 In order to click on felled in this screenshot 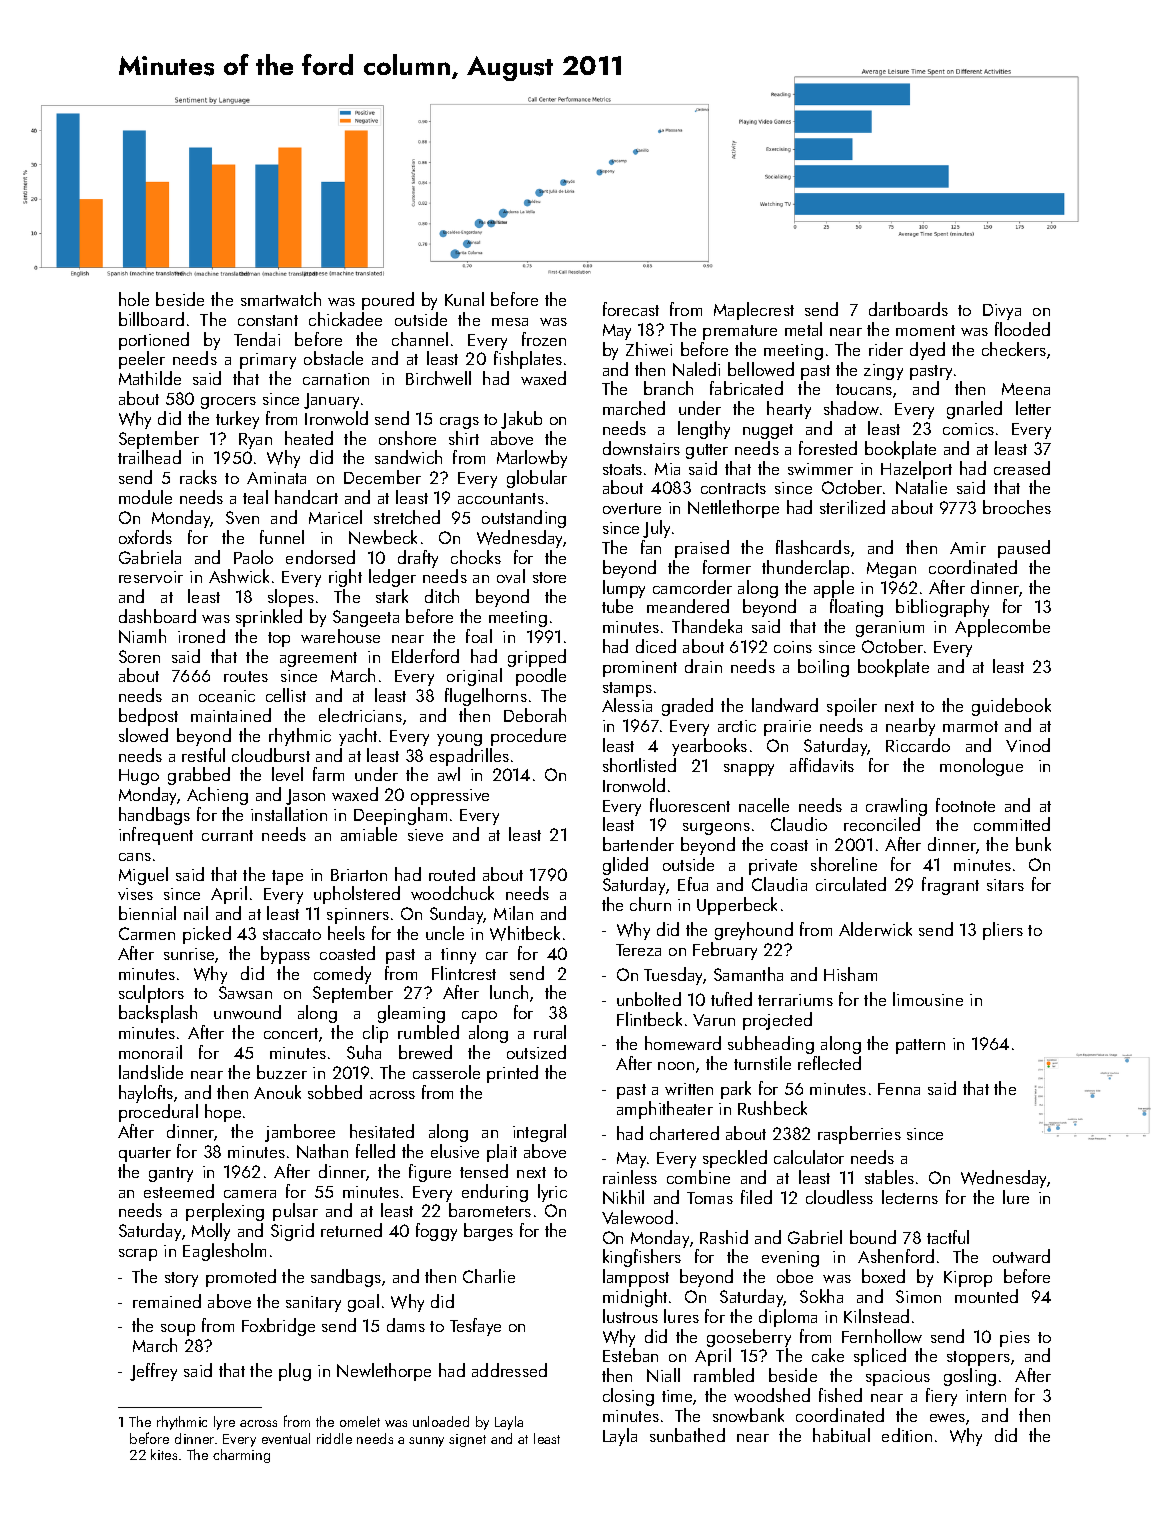, I will do `click(375, 1151)`.
